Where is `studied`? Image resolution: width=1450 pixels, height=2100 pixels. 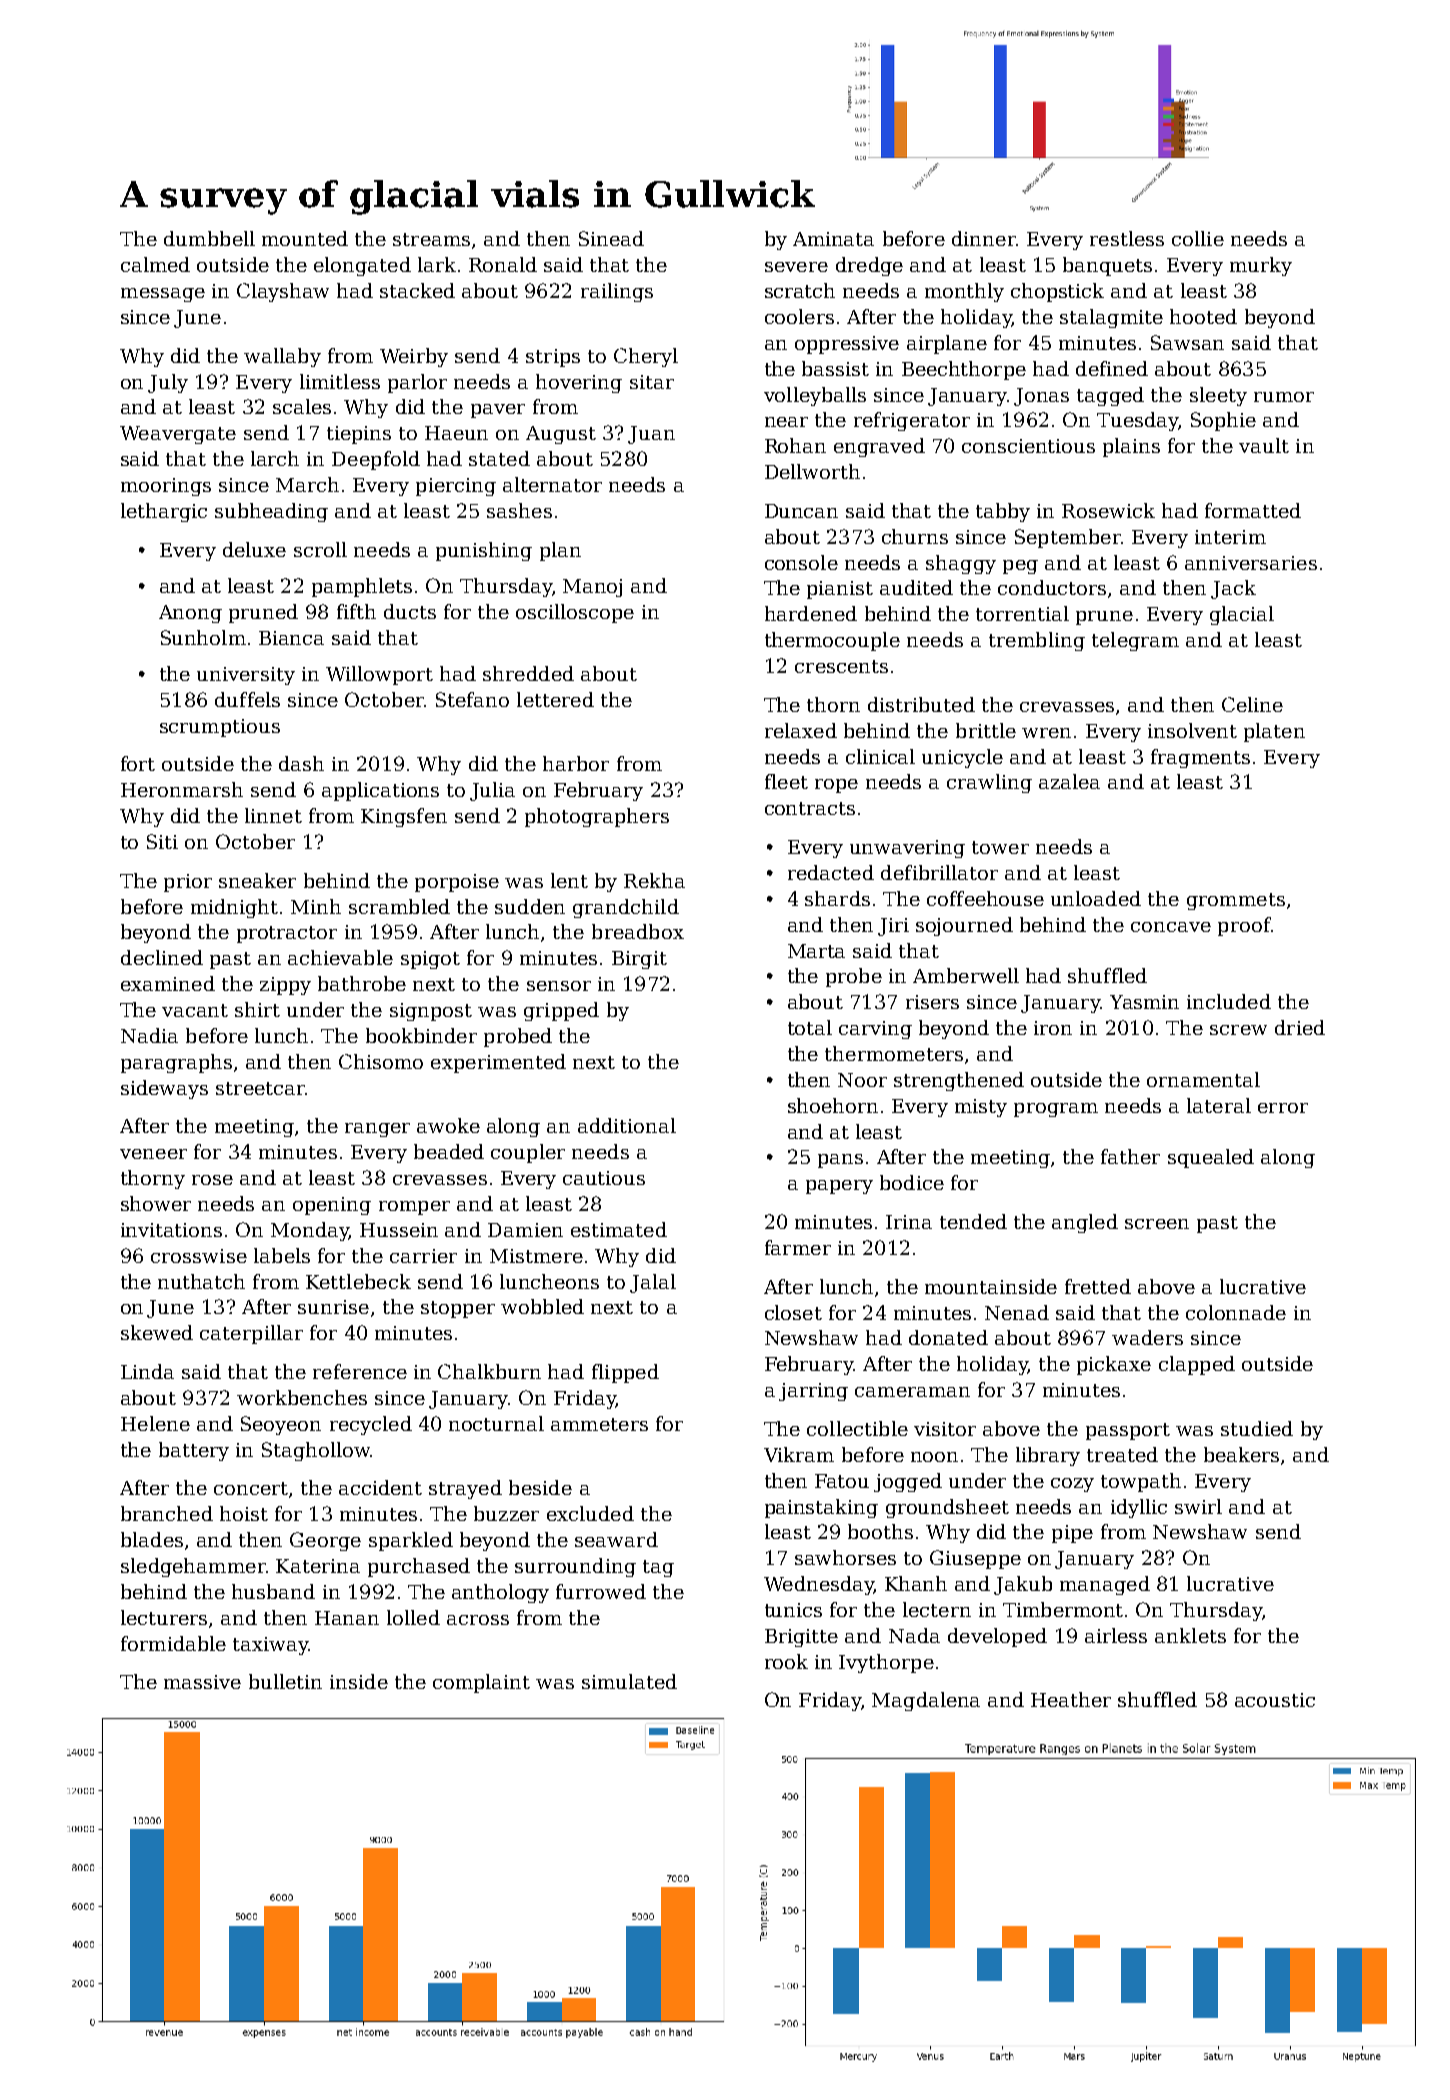
studied is located at coordinates (1257, 1428).
